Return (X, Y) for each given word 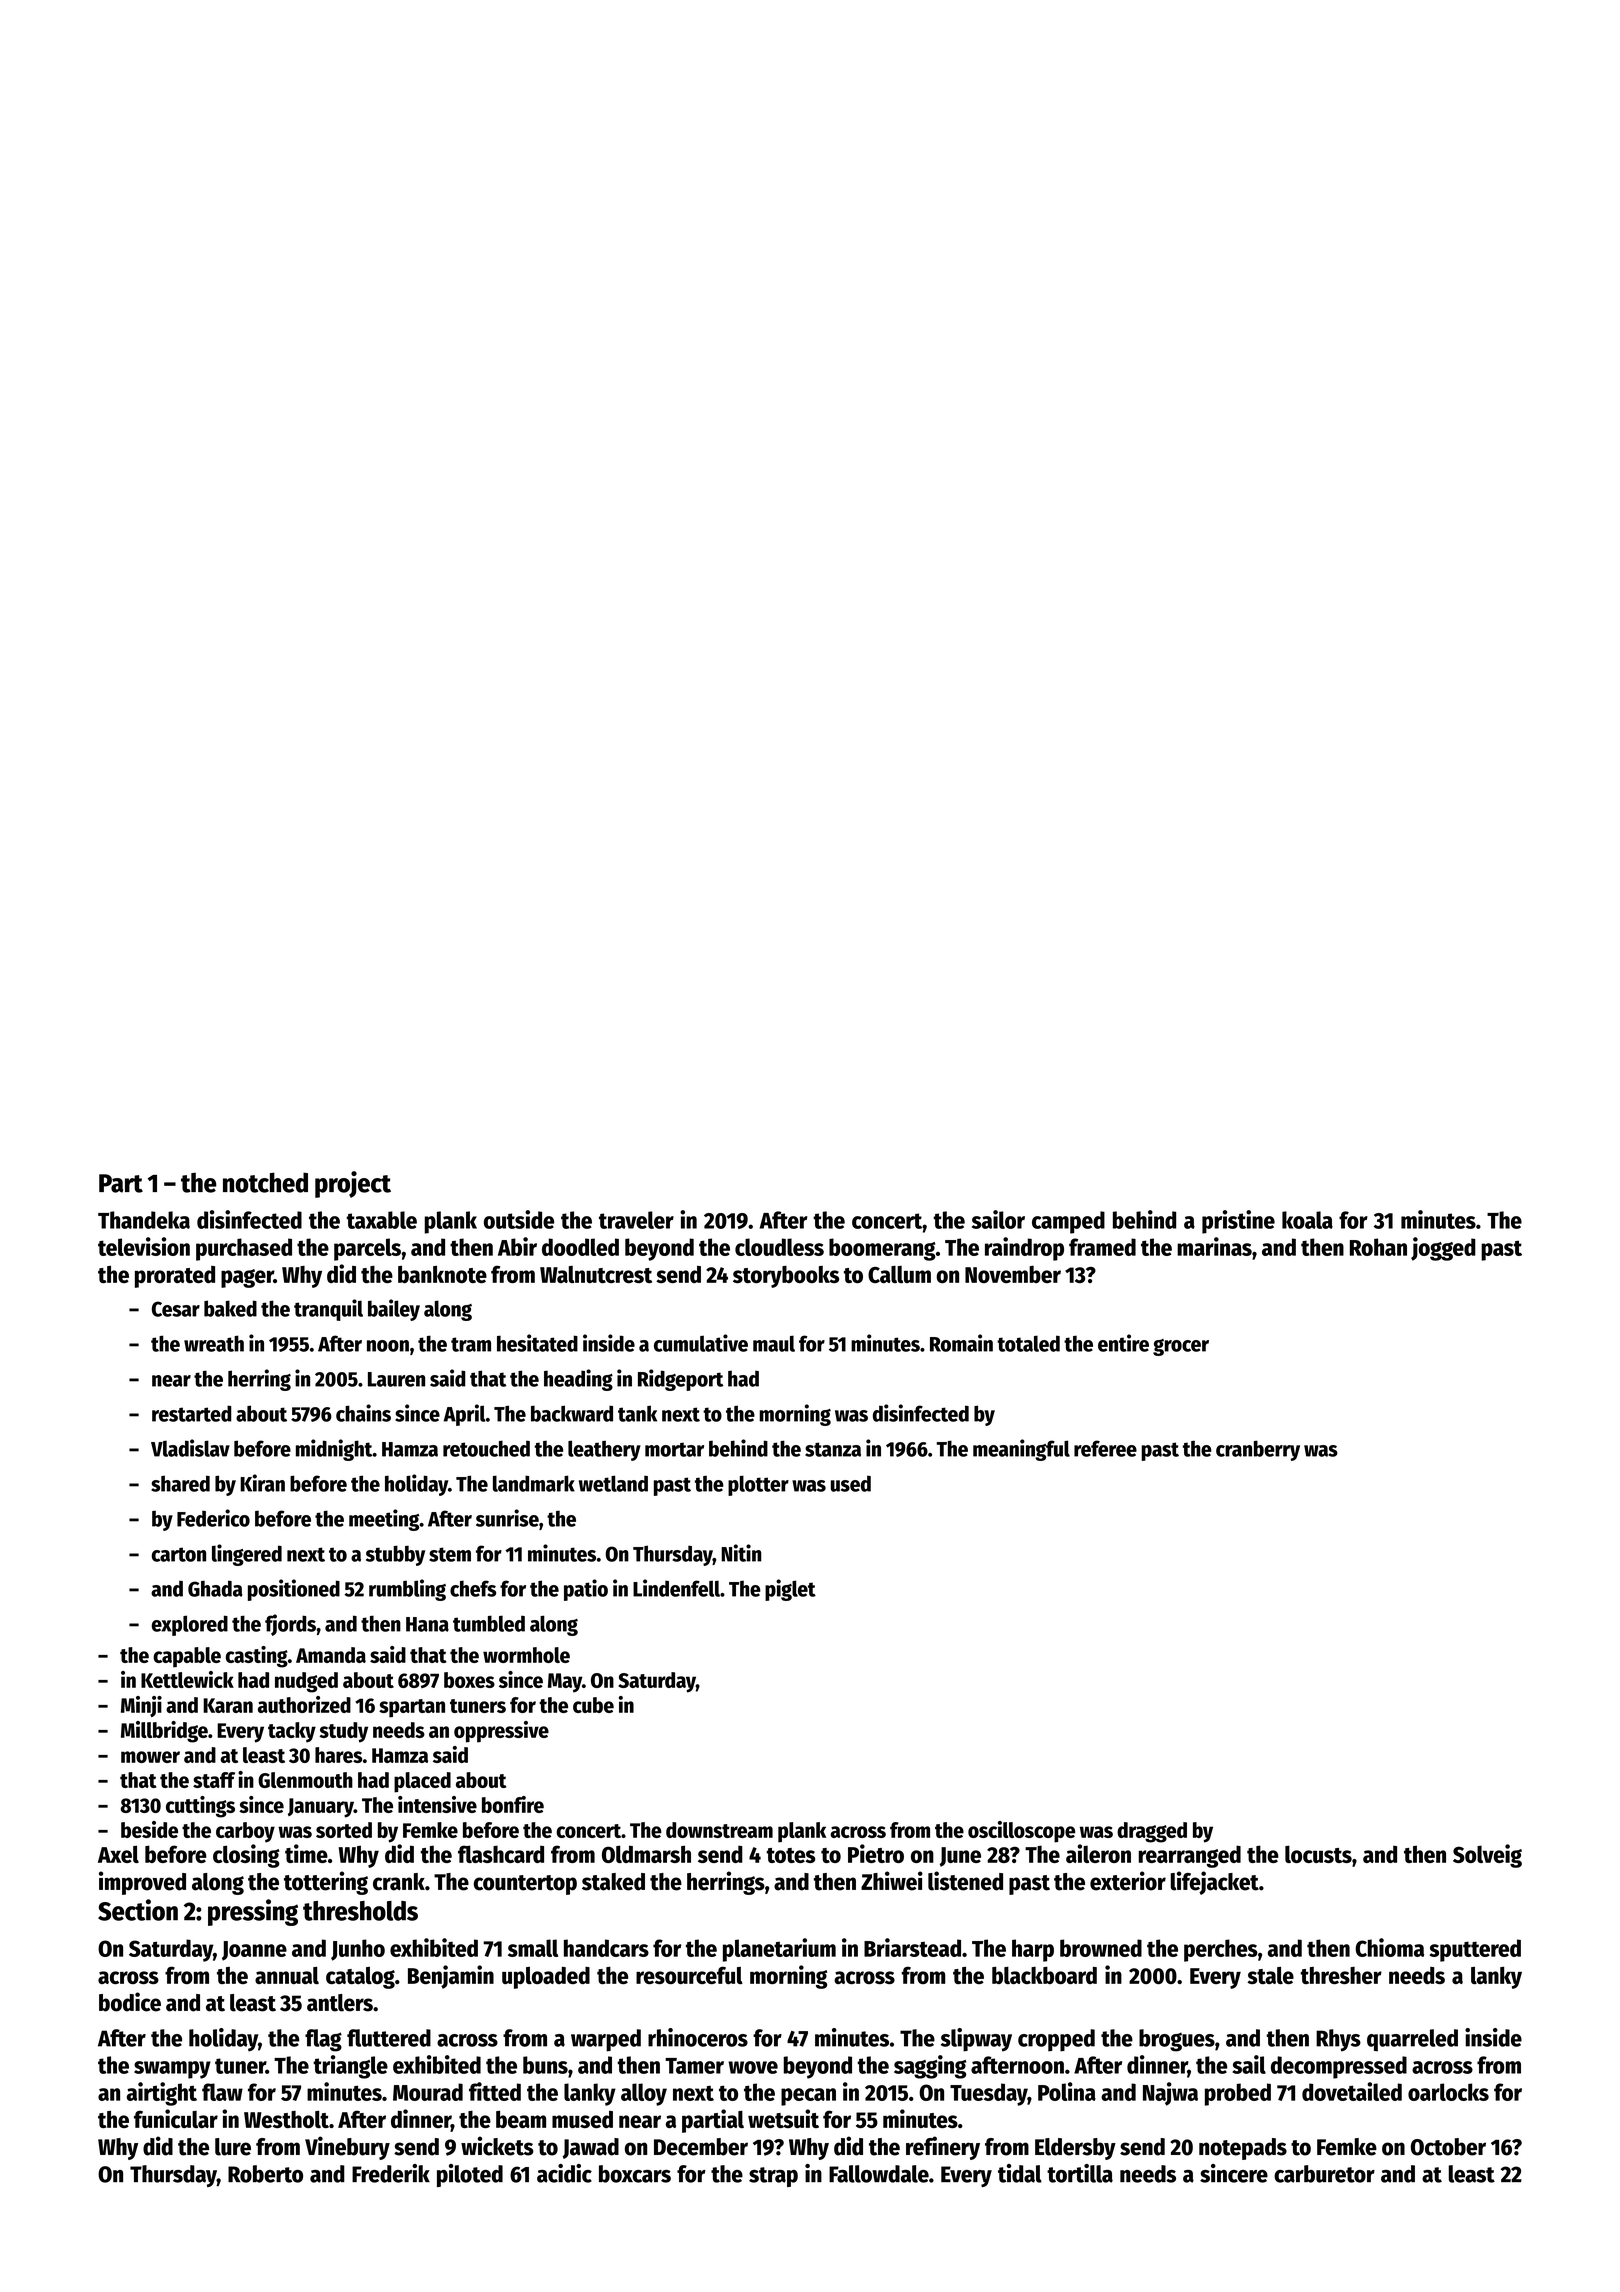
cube (593, 1705)
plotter (758, 1485)
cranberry (1258, 1450)
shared (180, 1483)
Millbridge (164, 1732)
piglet (790, 1590)
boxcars (635, 2174)
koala (1307, 1220)
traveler (636, 1220)
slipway (976, 2040)
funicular (176, 2118)
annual (287, 1975)
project (353, 1184)
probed (1238, 2094)
